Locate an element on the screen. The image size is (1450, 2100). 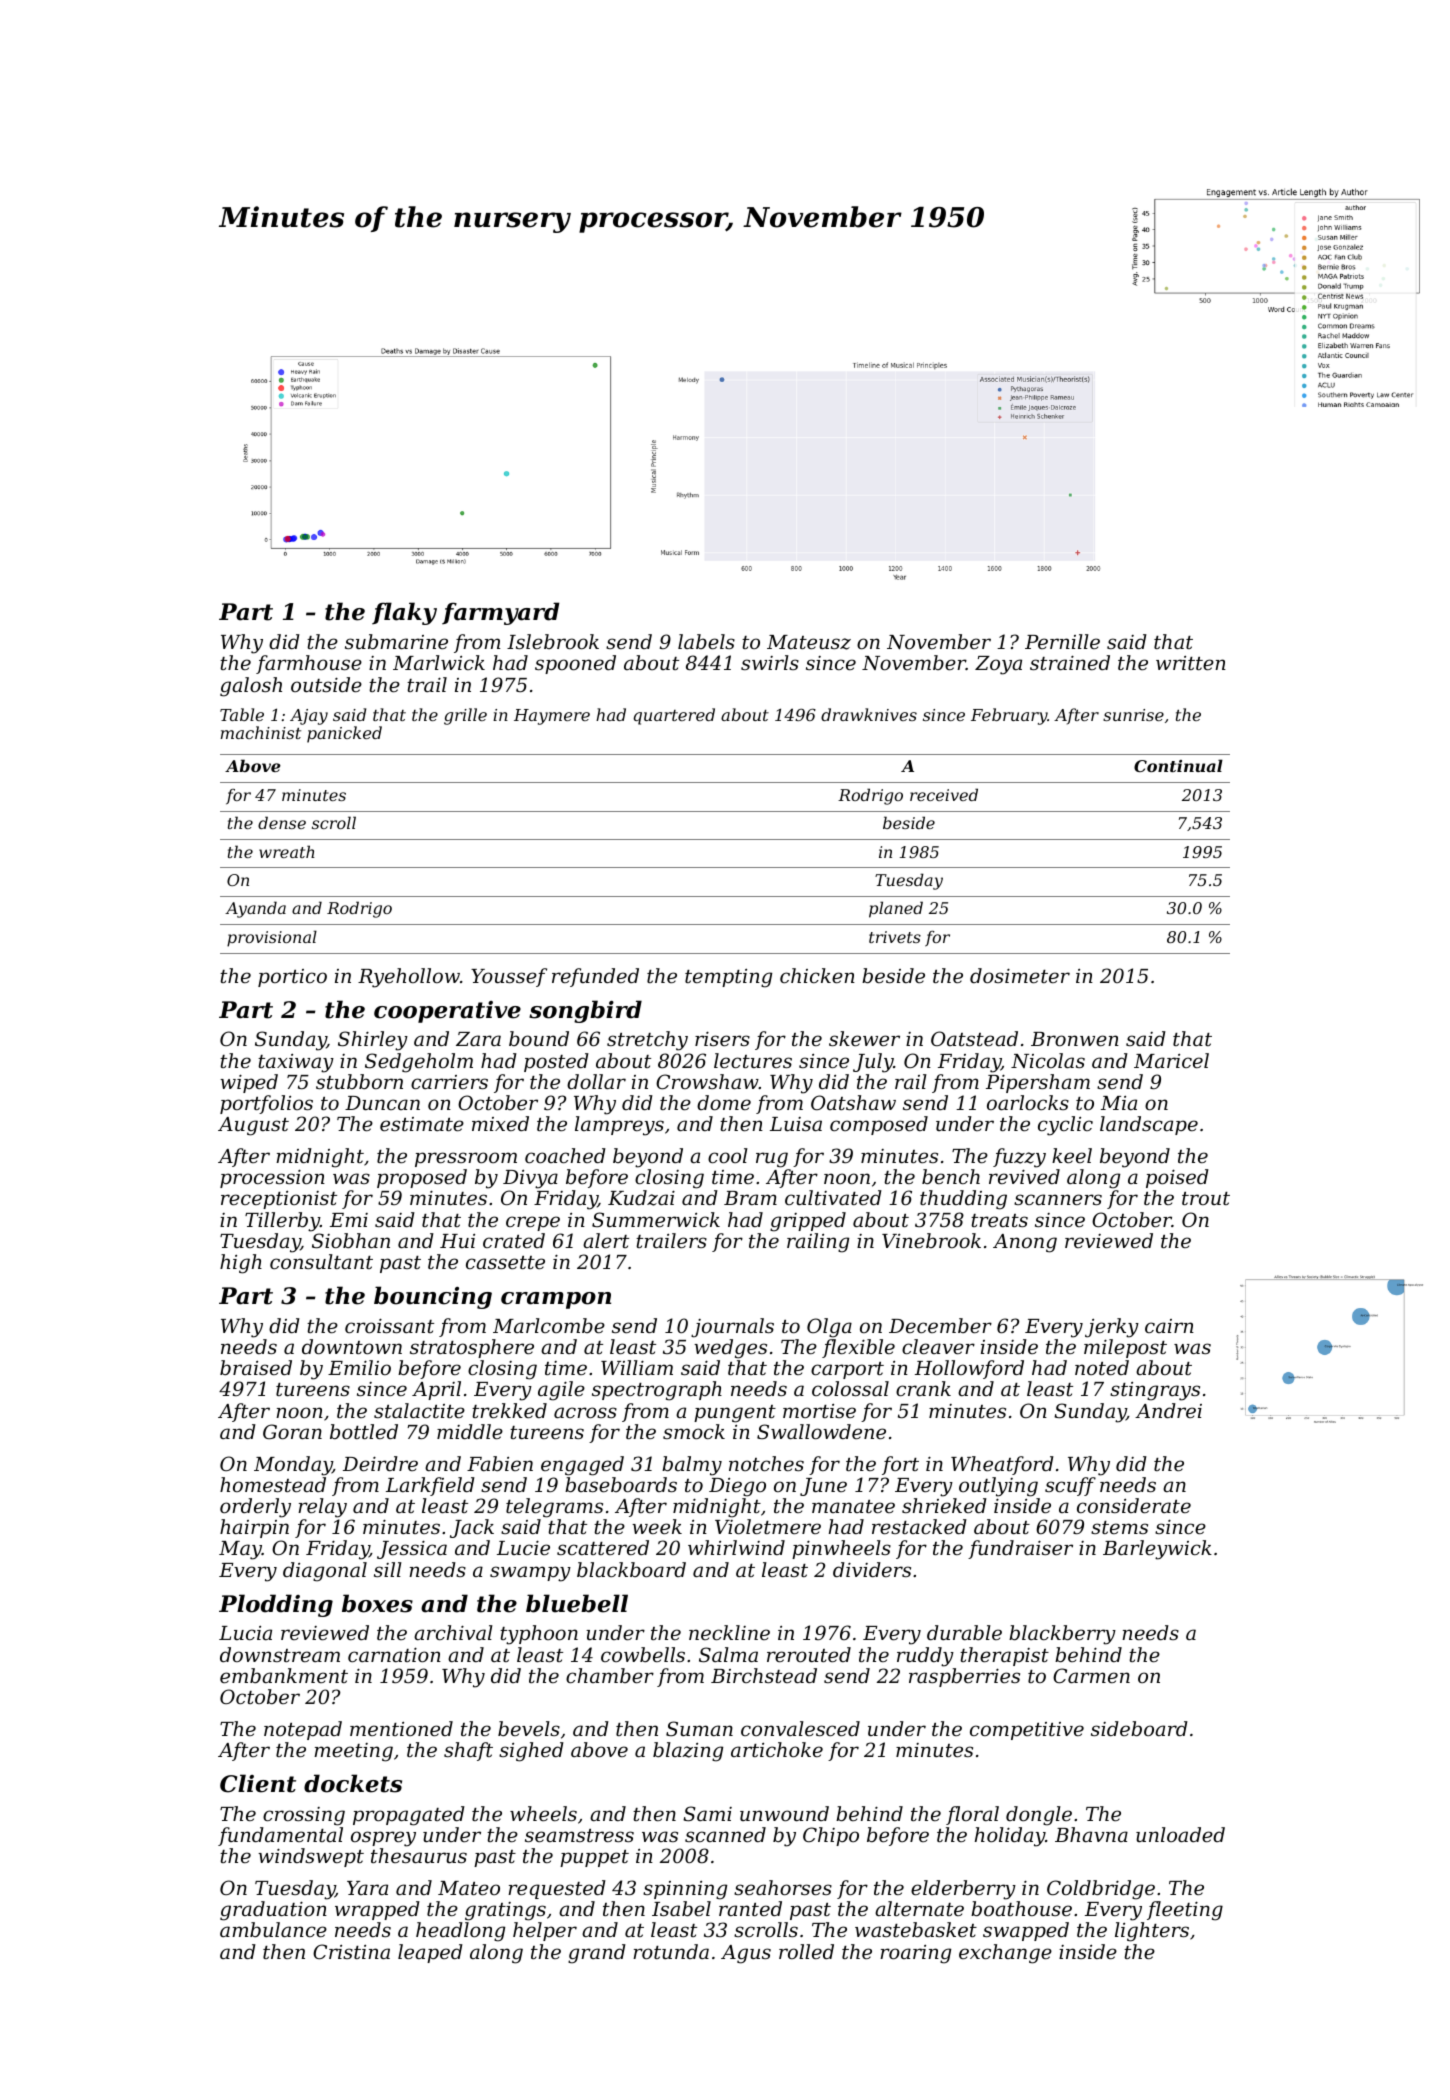
chicken is located at coordinates (817, 975).
